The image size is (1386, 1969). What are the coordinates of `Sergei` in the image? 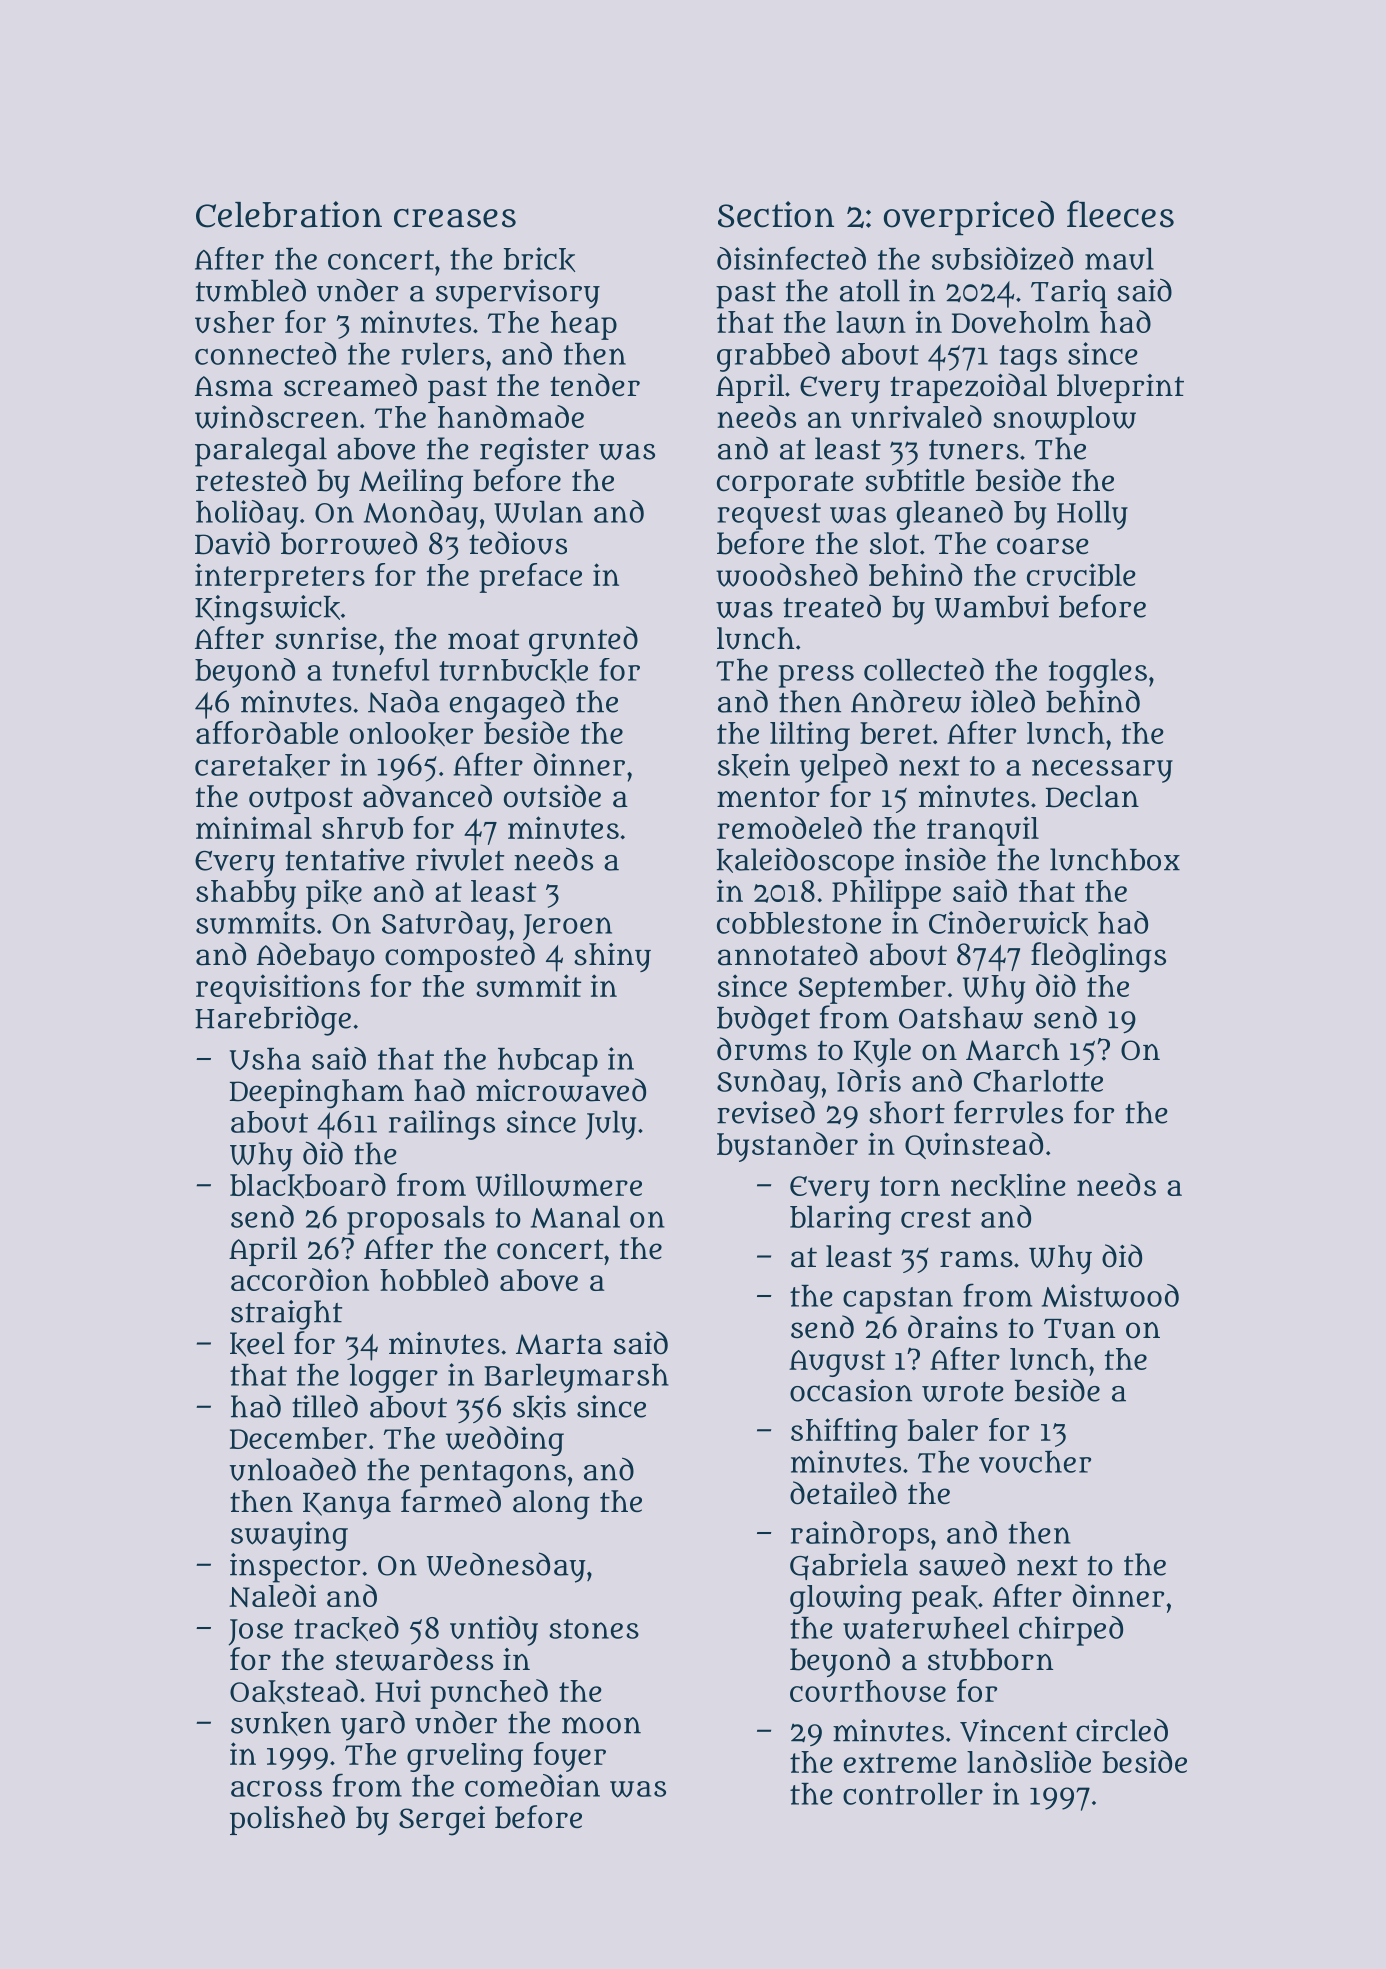 It's located at (442, 1821).
